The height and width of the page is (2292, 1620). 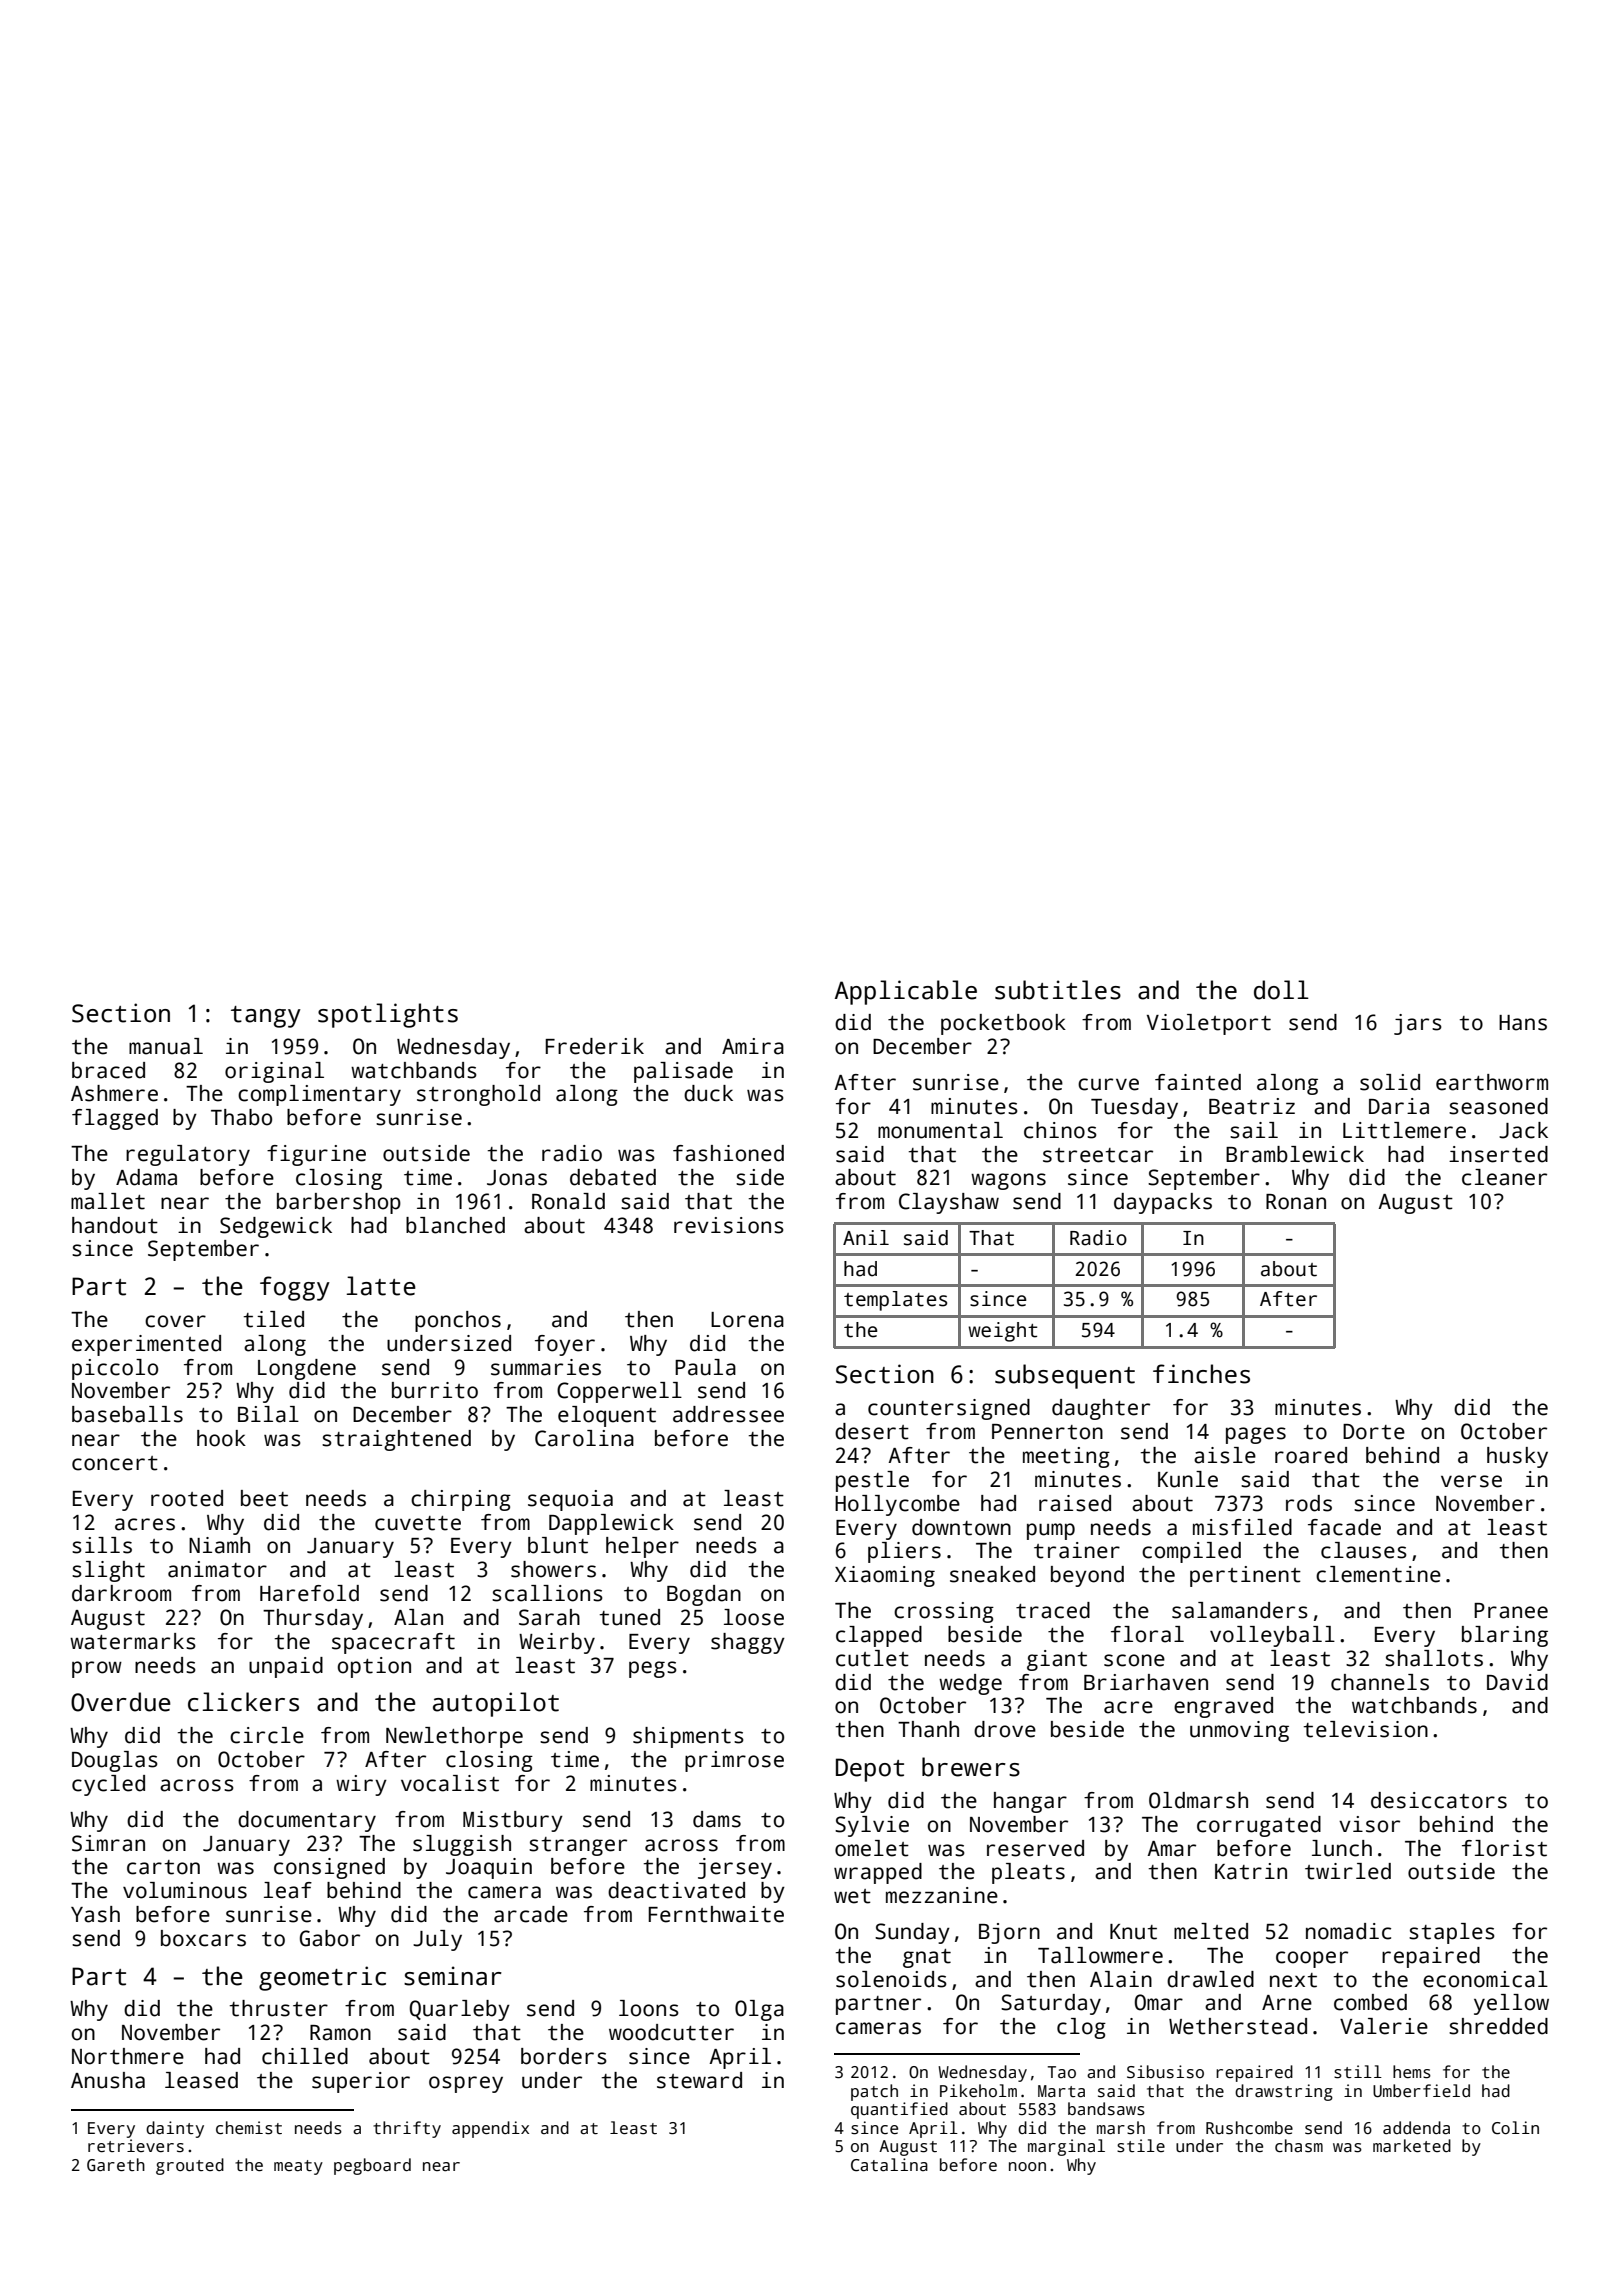 What do you see at coordinates (266, 1017) in the page?
I see `tangy` at bounding box center [266, 1017].
